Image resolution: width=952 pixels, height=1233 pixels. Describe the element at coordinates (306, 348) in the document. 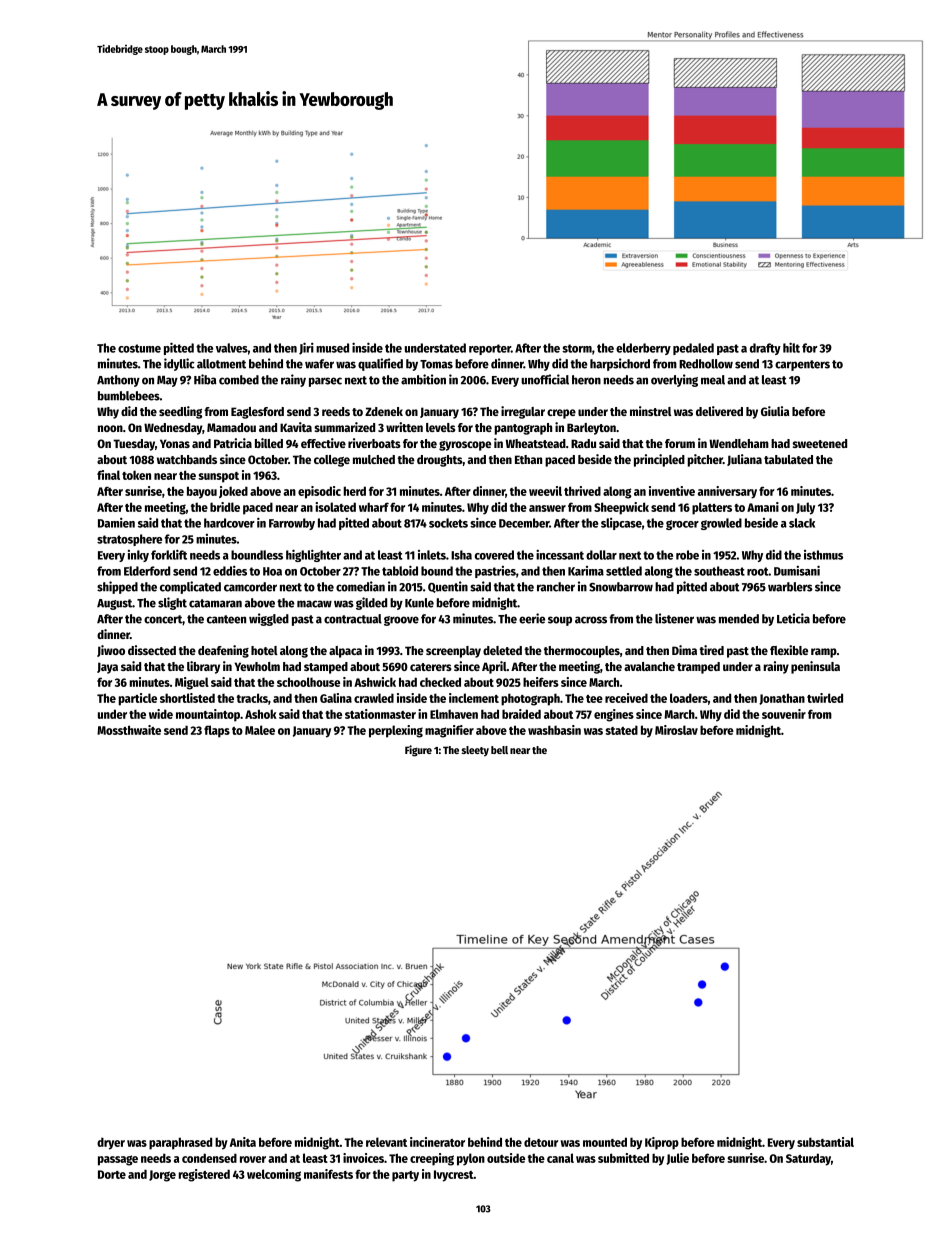

I see `Jiri` at that location.
